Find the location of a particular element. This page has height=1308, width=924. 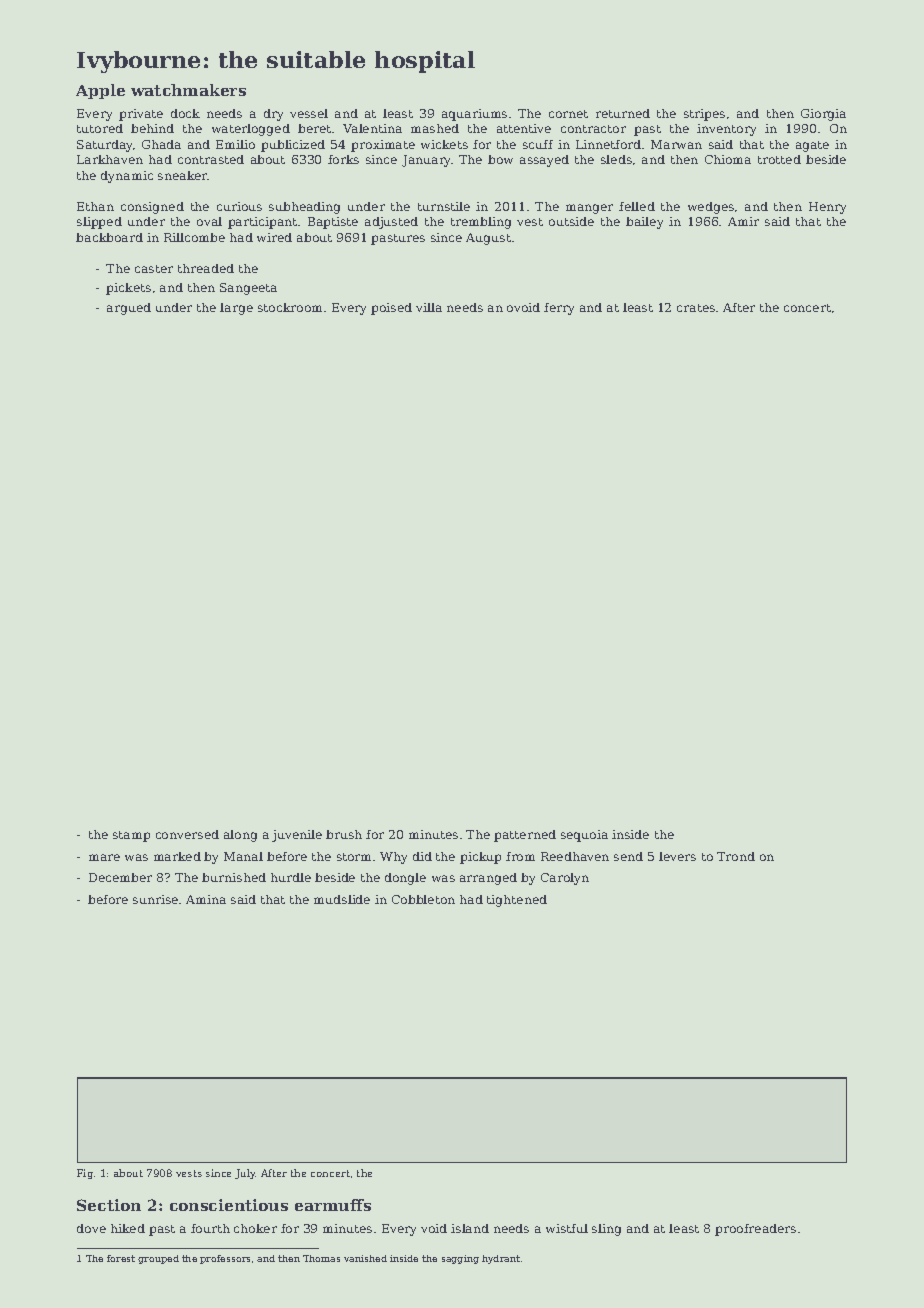

crates is located at coordinates (696, 308).
